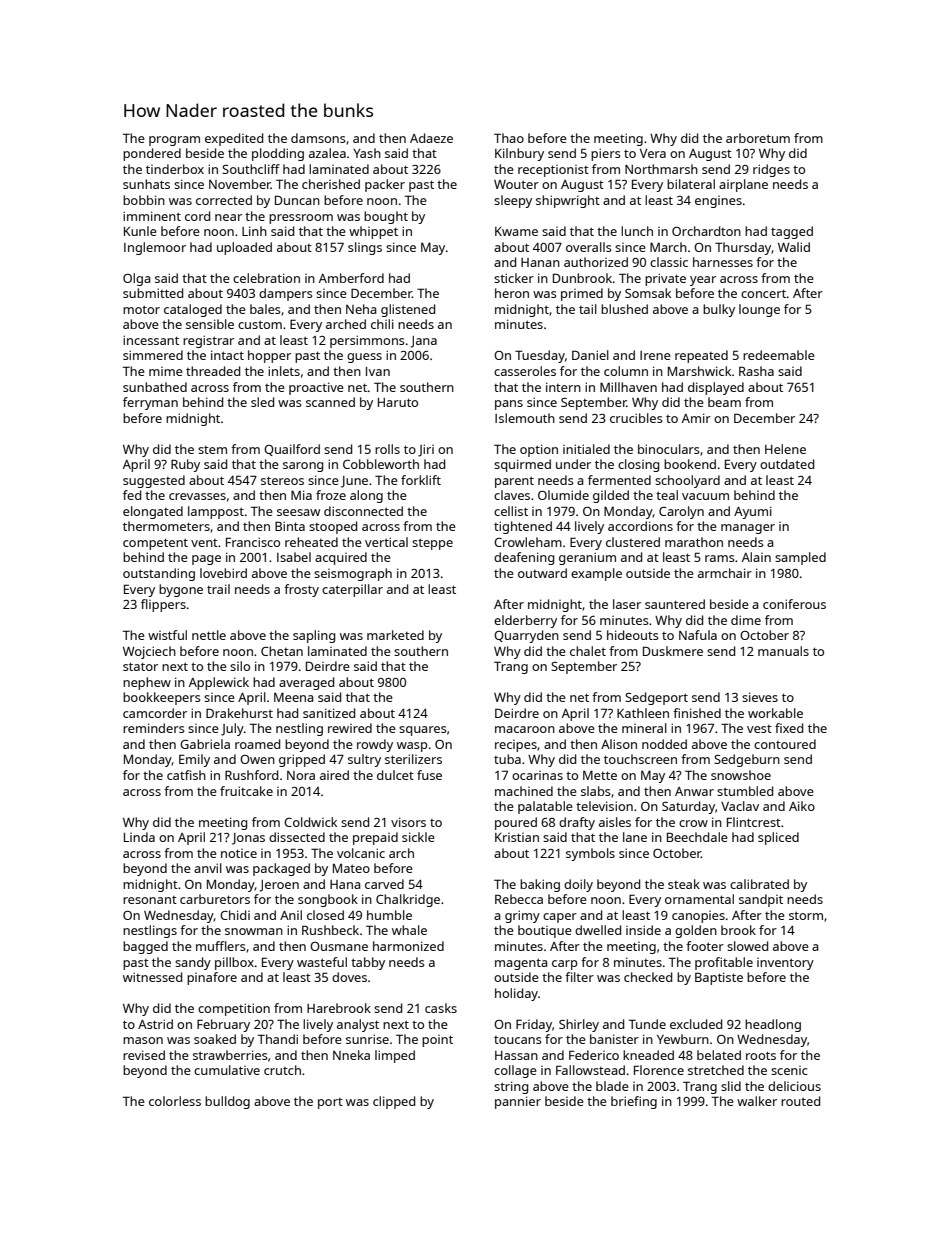 Image resolution: width=952 pixels, height=1233 pixels. Describe the element at coordinates (771, 170) in the screenshot. I see `ridges` at that location.
